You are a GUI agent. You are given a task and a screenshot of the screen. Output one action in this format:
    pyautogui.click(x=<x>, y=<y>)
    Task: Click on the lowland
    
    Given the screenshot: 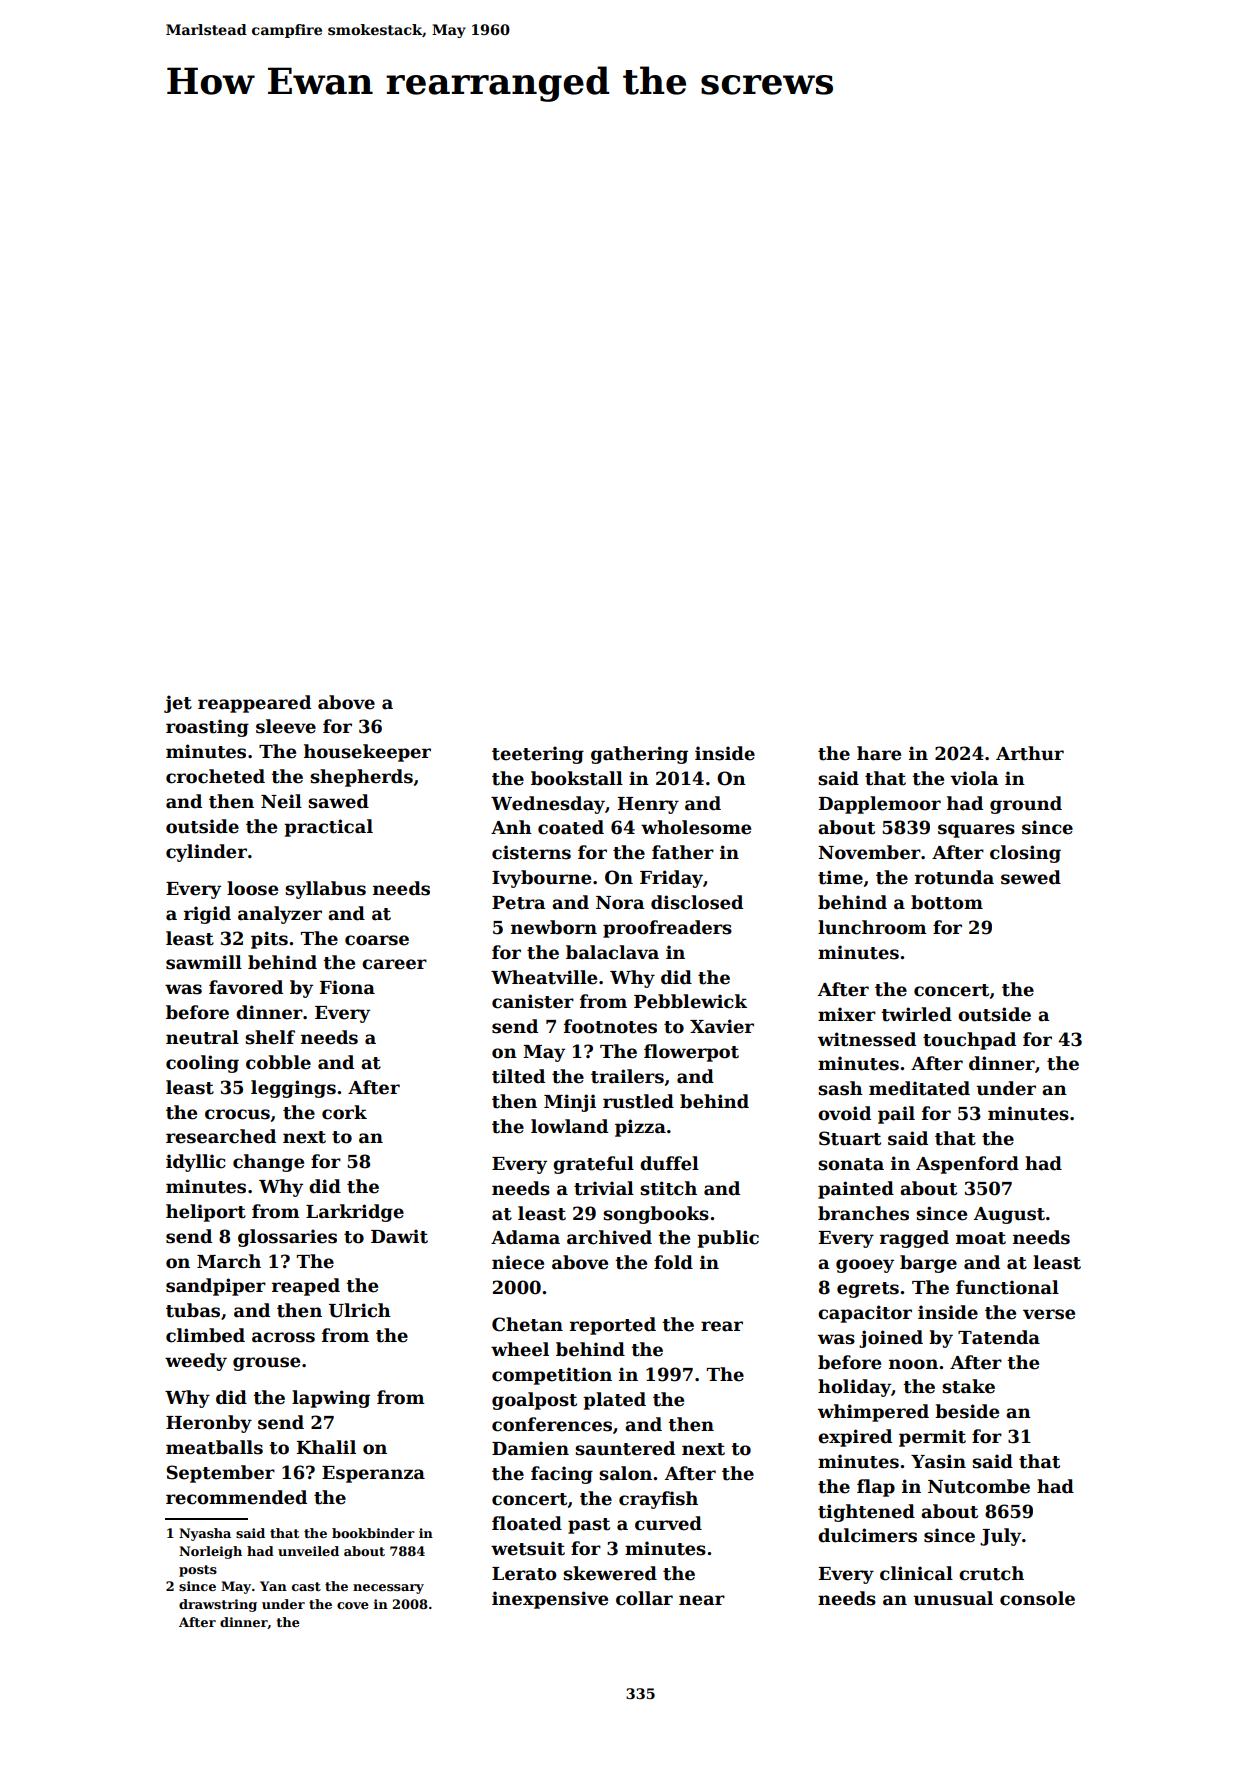 What is the action you would take?
    pyautogui.click(x=569, y=1126)
